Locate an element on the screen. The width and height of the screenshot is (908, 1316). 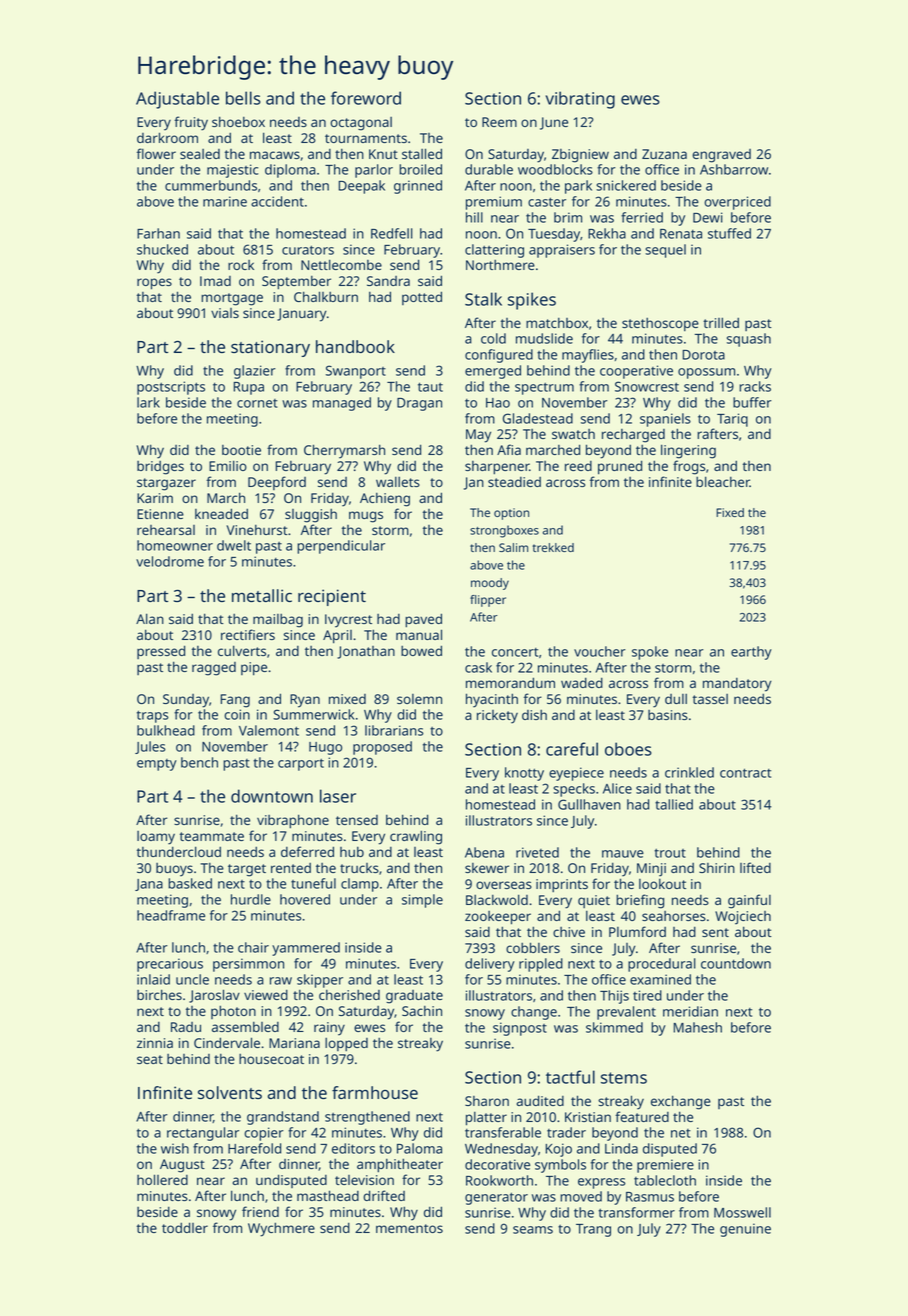
simple is located at coordinates (422, 901).
